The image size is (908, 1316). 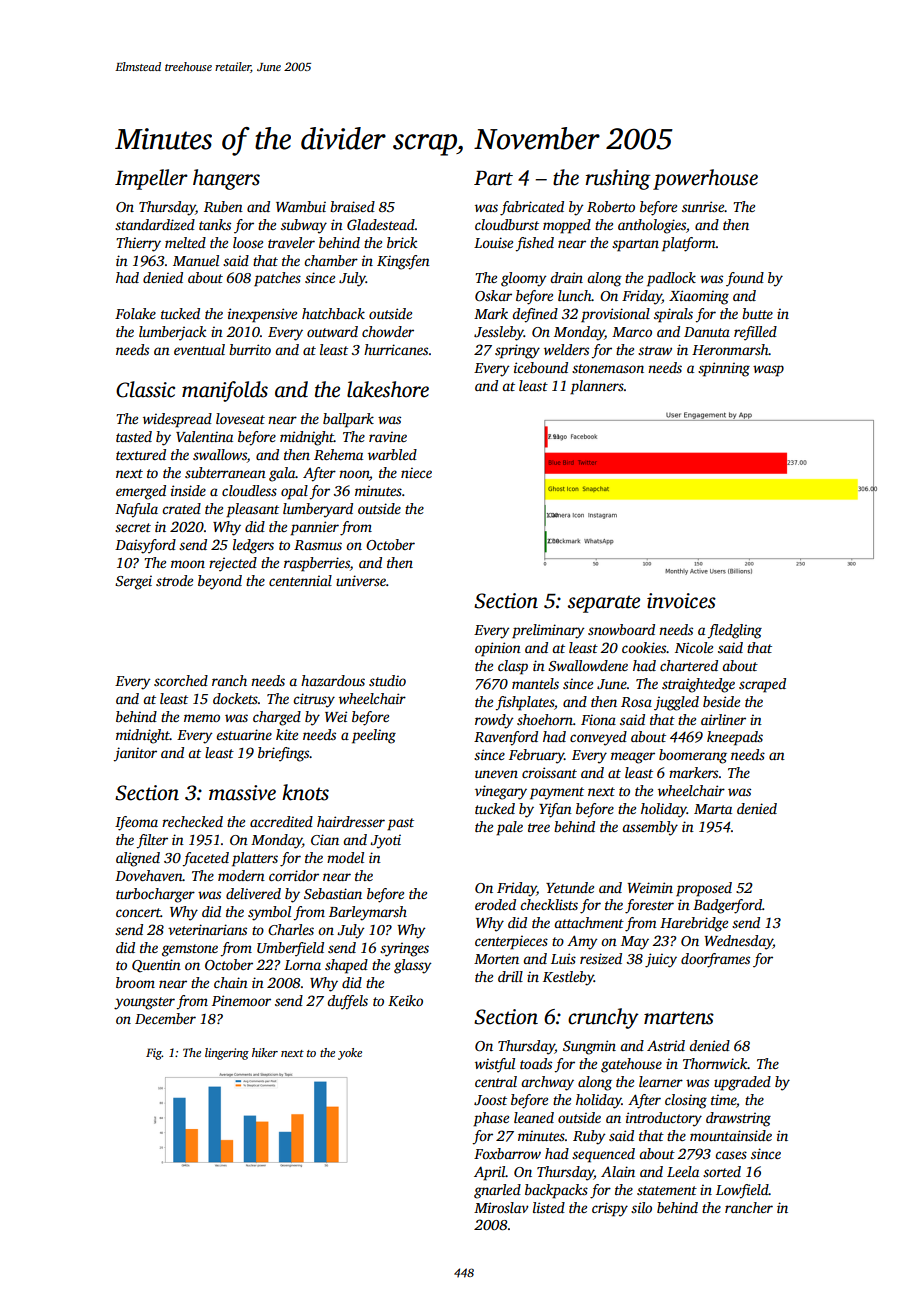 What do you see at coordinates (388, 331) in the document?
I see `chowder` at bounding box center [388, 331].
